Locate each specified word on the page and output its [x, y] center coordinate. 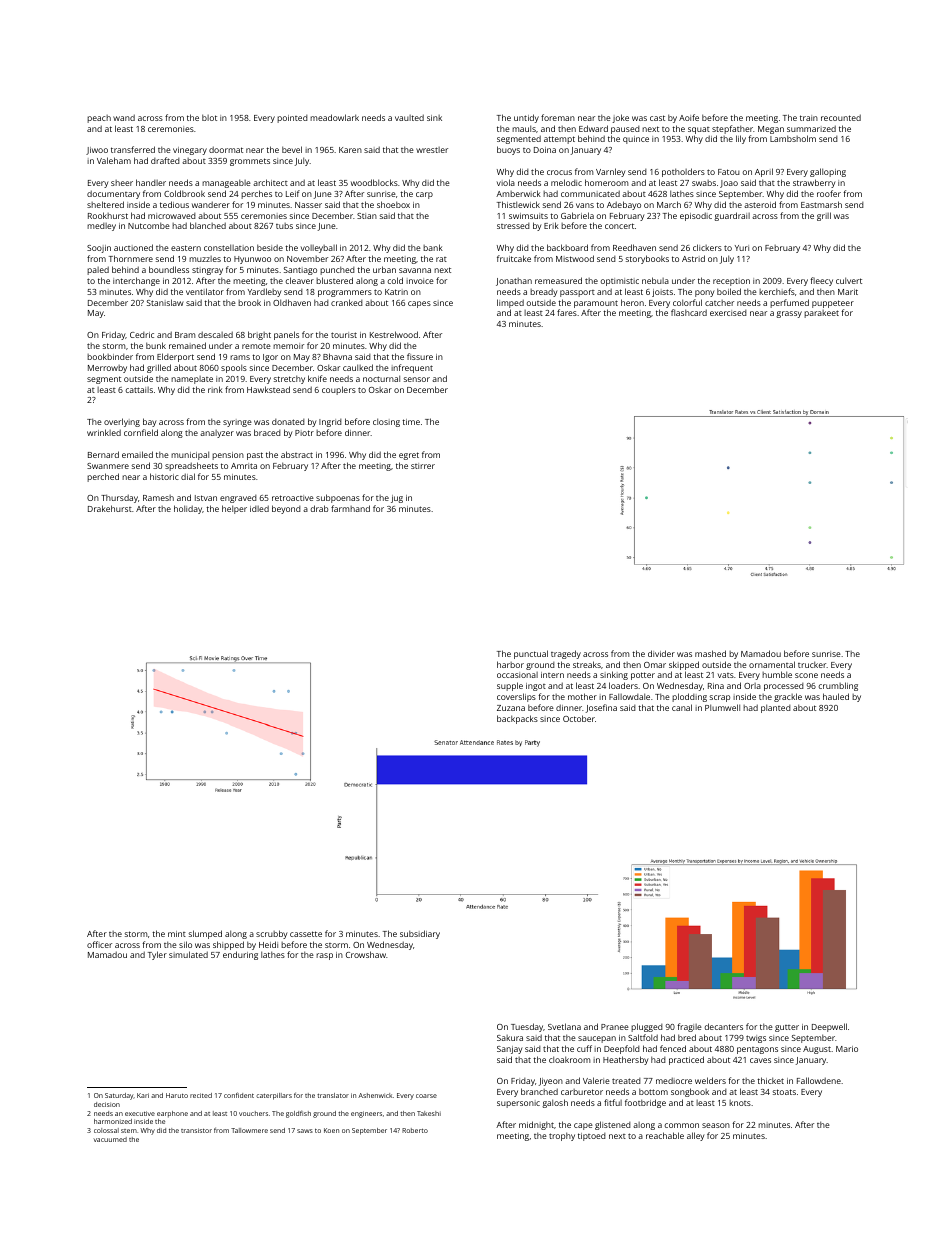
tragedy [566, 654]
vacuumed [110, 1139]
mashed [710, 653]
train [809, 118]
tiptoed [592, 1137]
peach [99, 119]
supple [510, 686]
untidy [526, 118]
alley [696, 1136]
